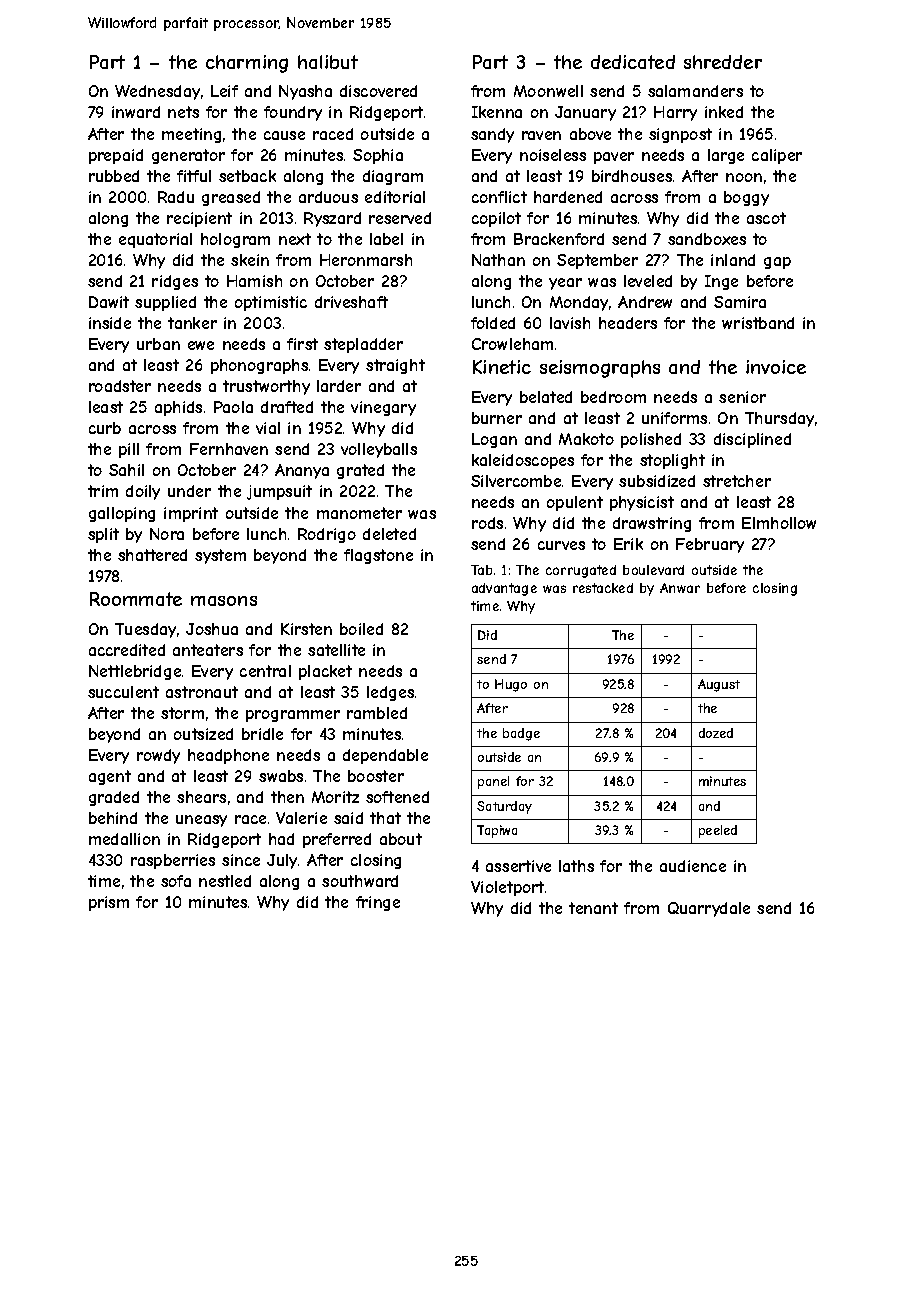 The image size is (908, 1316). Describe the element at coordinates (492, 135) in the screenshot. I see `sandy` at that location.
